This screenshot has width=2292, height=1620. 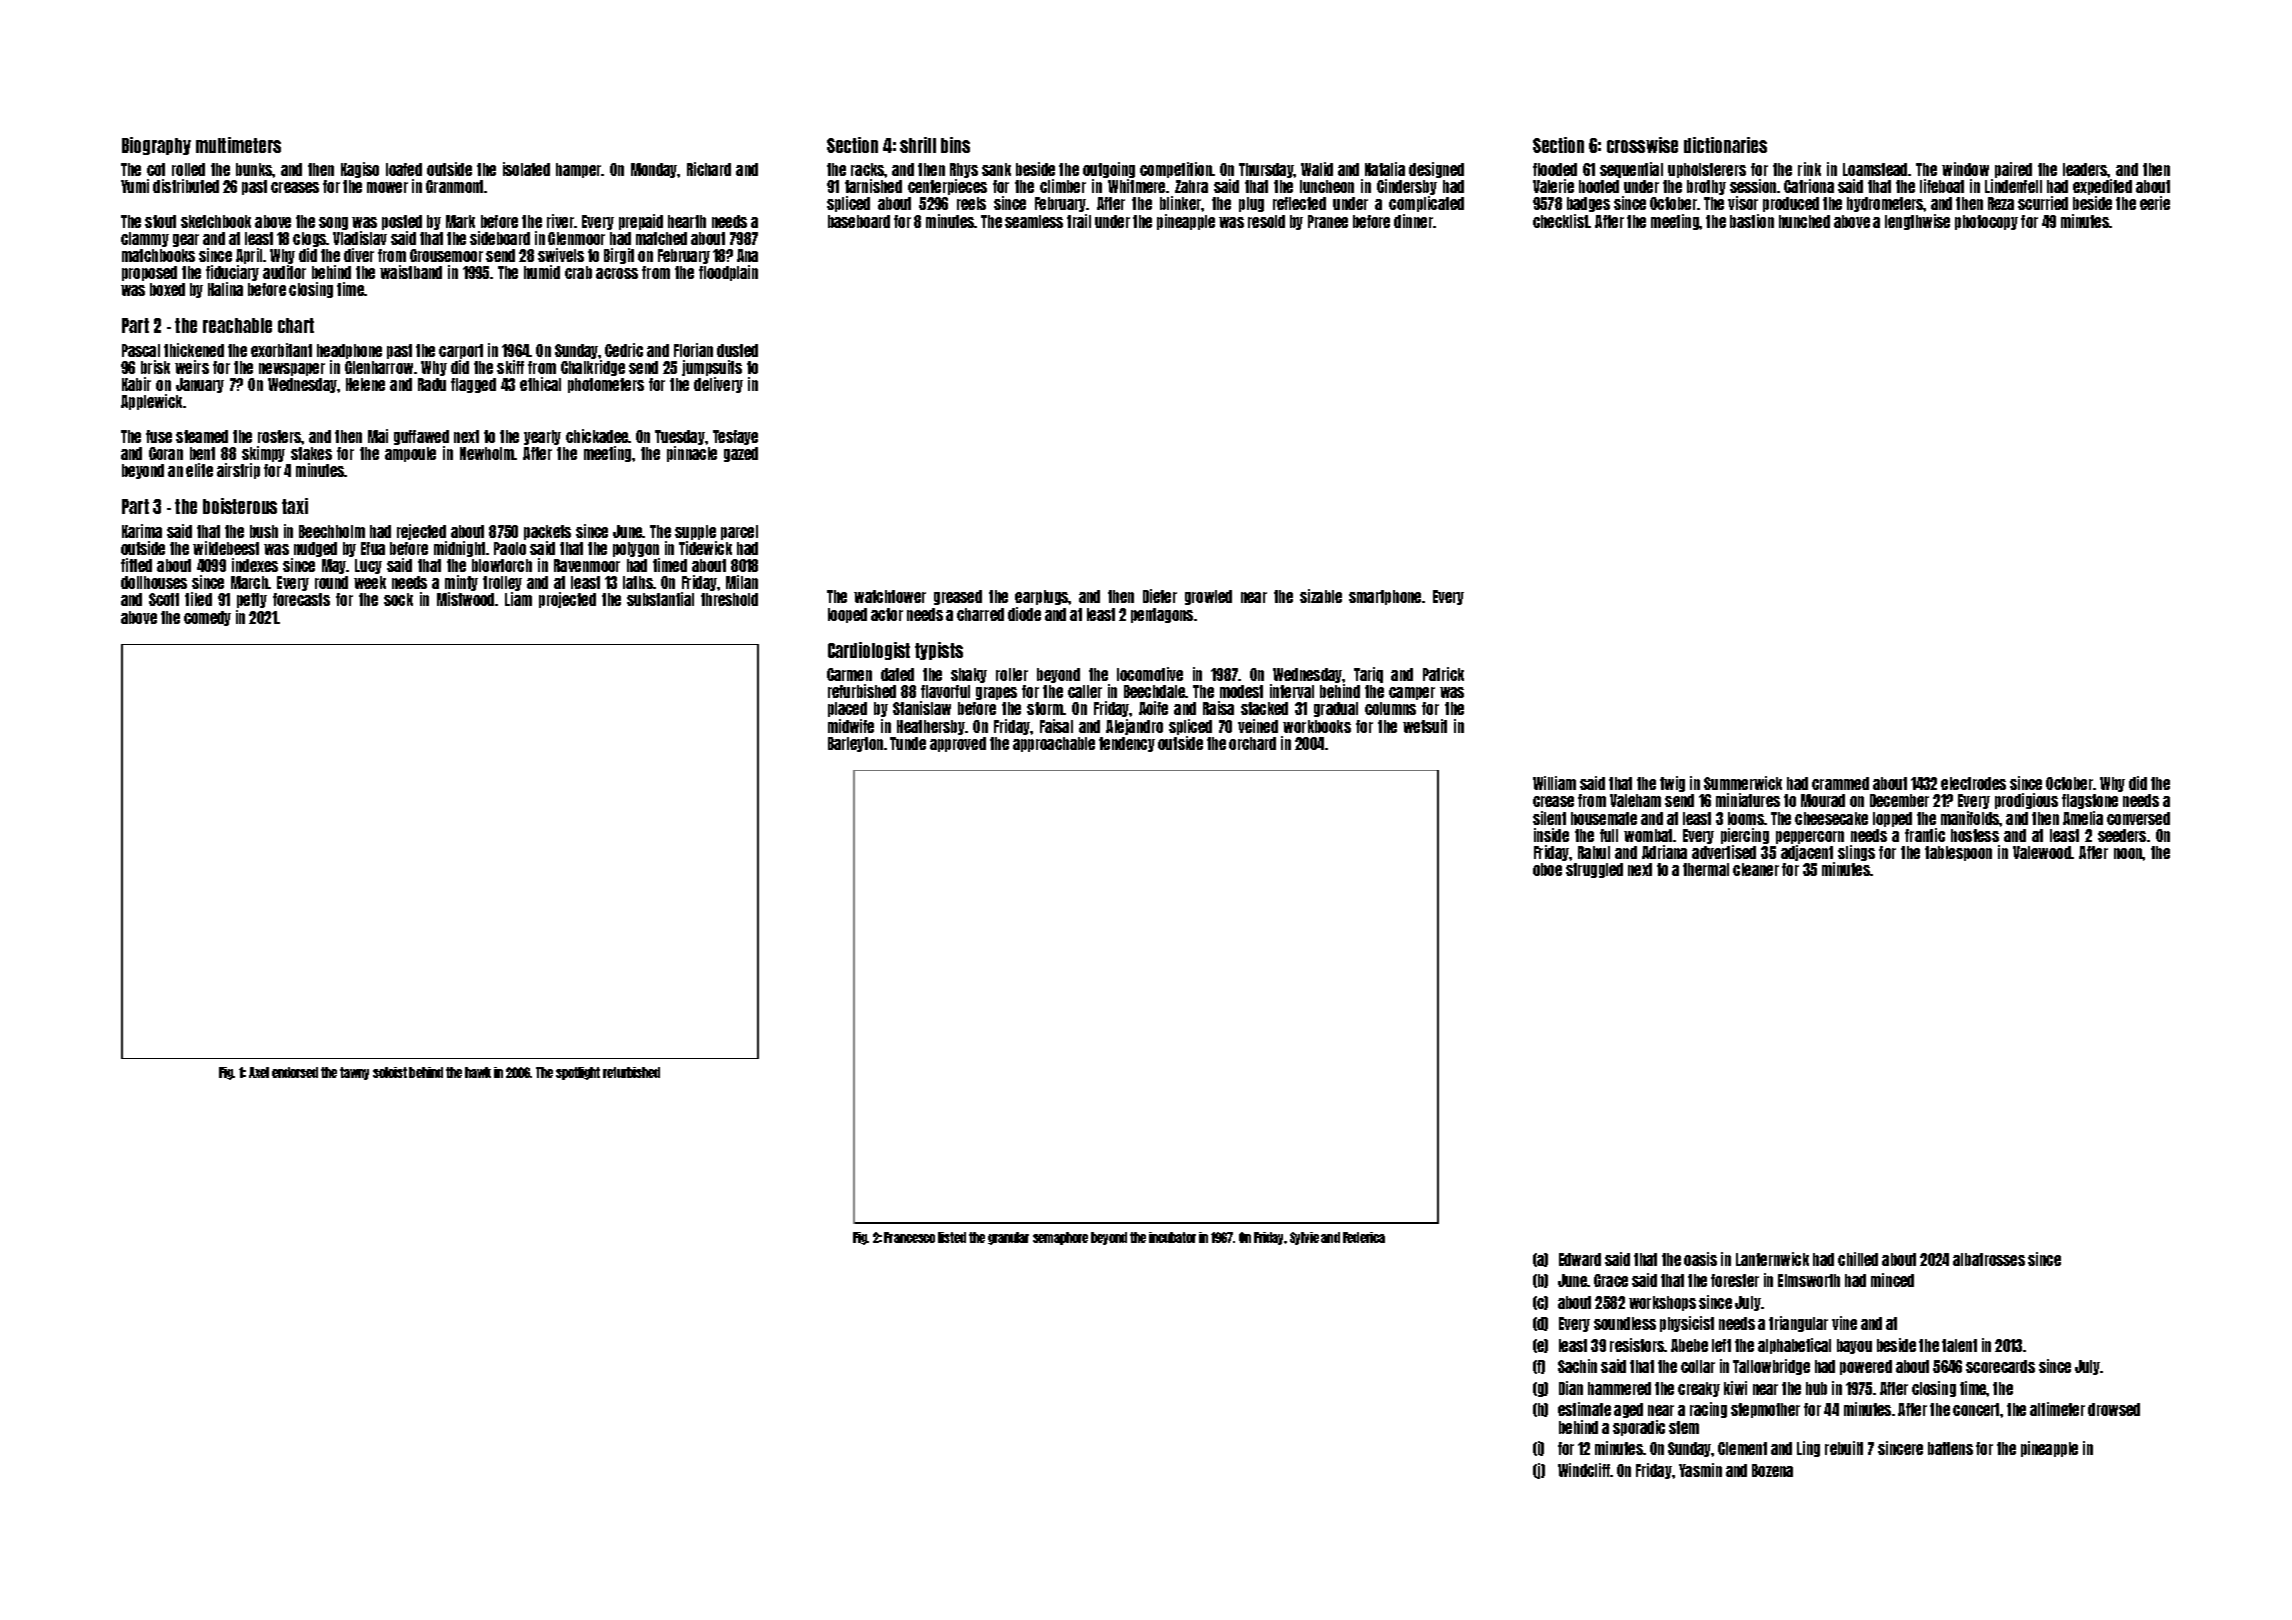 I want to click on chilled, so click(x=1858, y=1259).
